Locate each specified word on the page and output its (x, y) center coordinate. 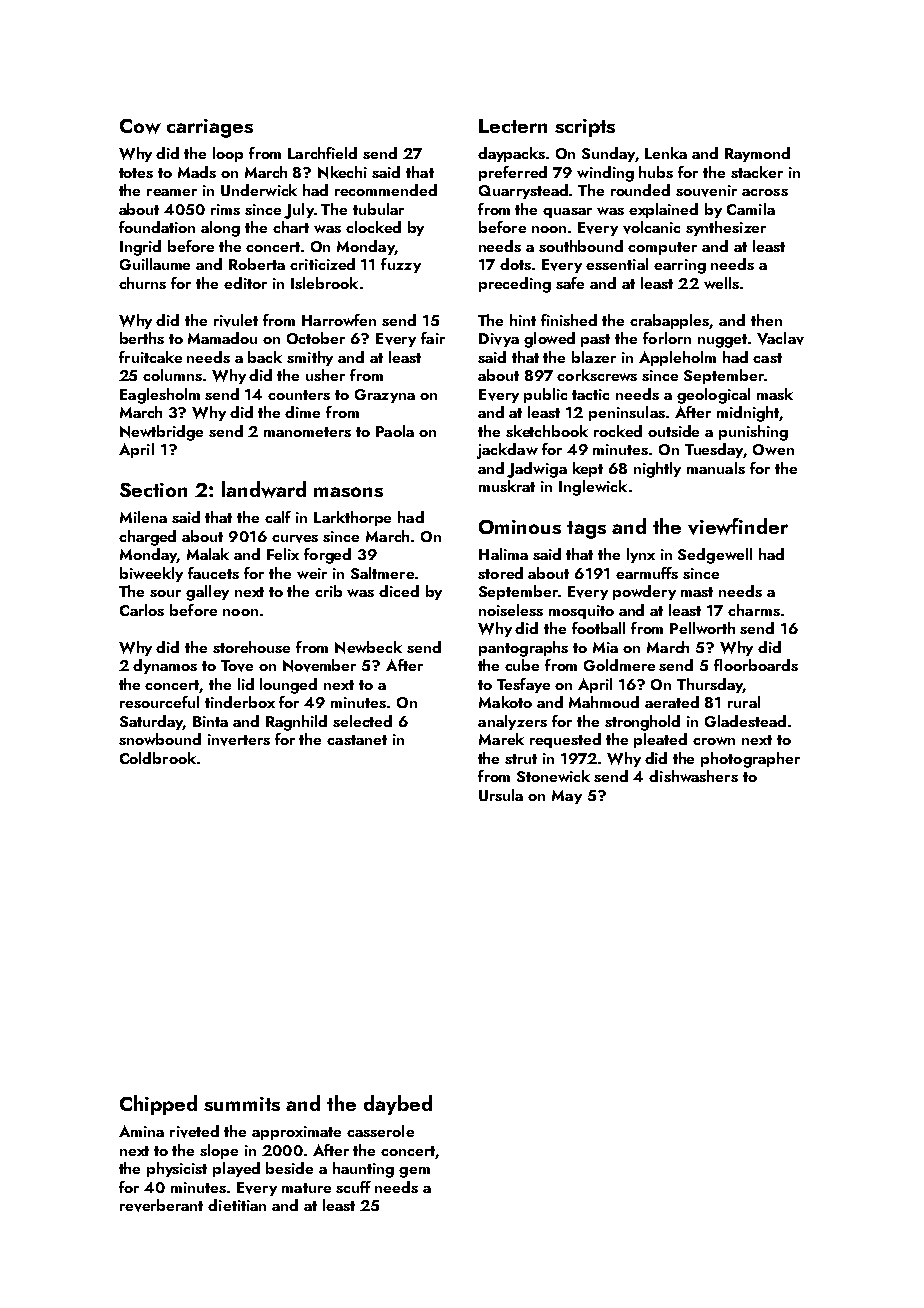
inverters (239, 740)
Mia (605, 647)
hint (523, 320)
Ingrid (140, 248)
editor (245, 283)
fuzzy (401, 265)
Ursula (501, 795)
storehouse (251, 647)
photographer (750, 760)
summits (242, 1104)
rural (744, 702)
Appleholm (677, 358)
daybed (398, 1105)
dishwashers (693, 776)
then (766, 320)
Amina (141, 1131)
